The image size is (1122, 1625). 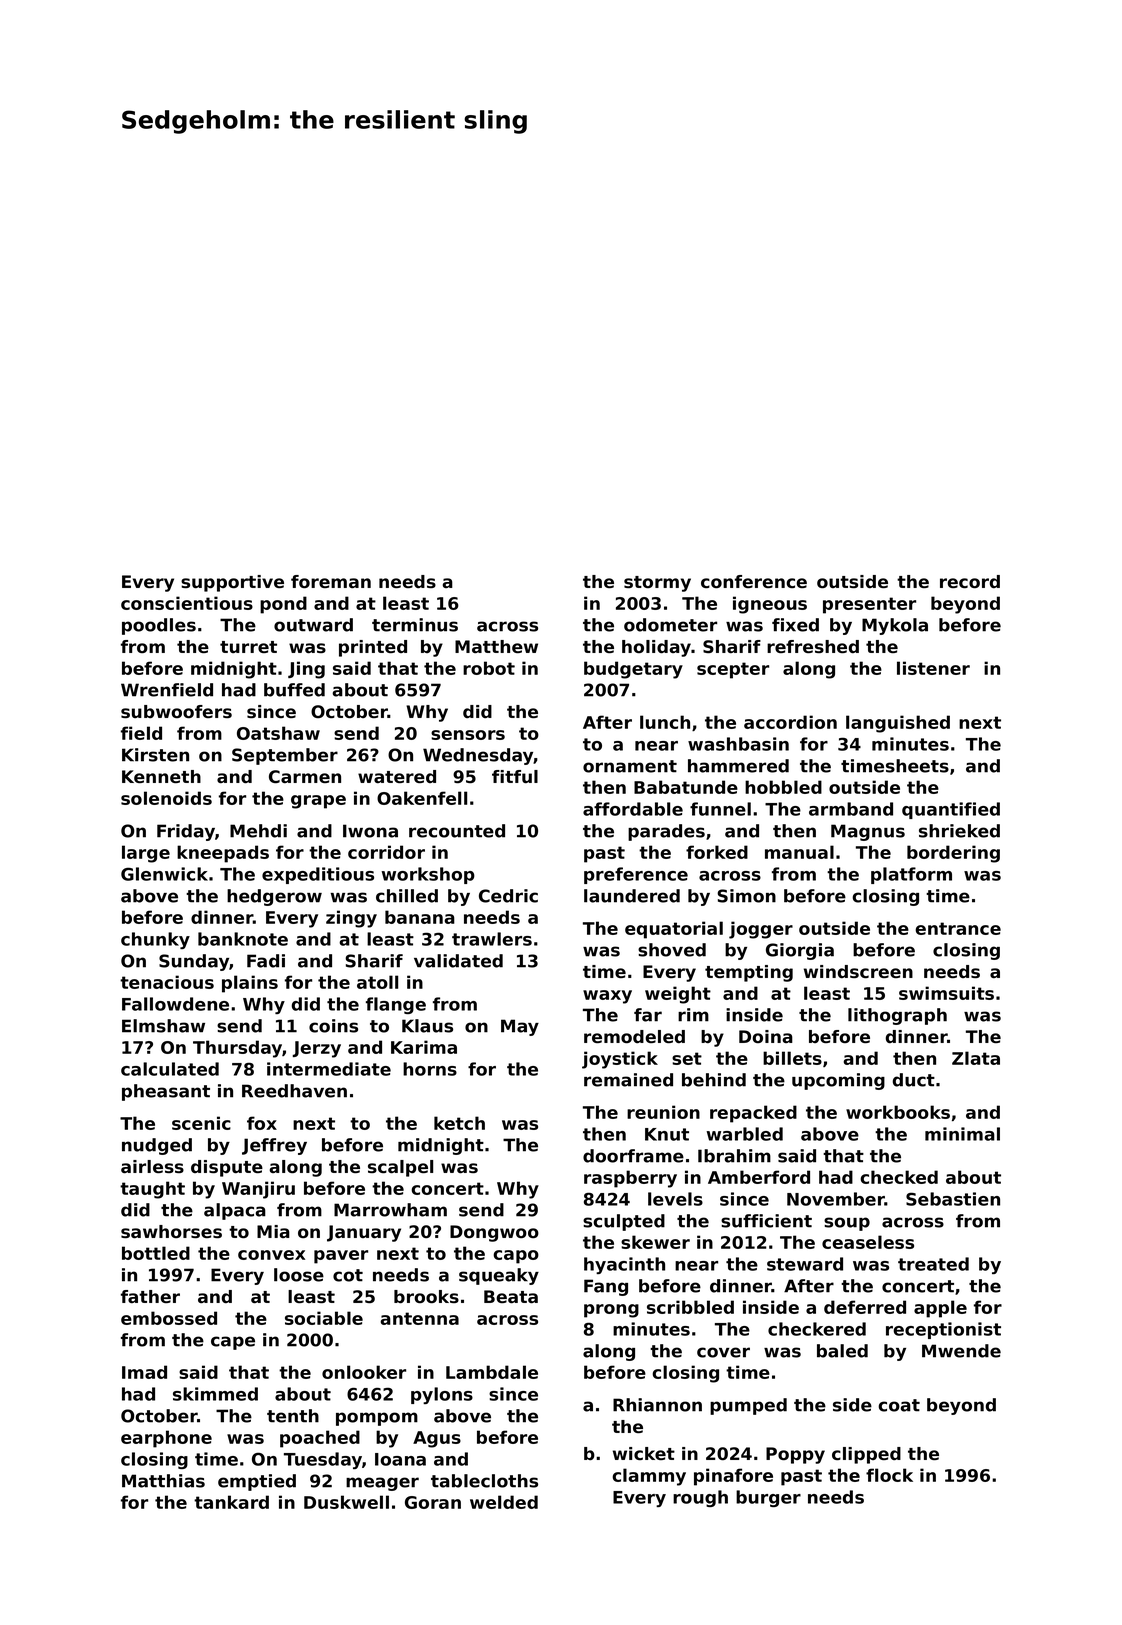 What do you see at coordinates (842, 1351) in the image?
I see `baled` at bounding box center [842, 1351].
